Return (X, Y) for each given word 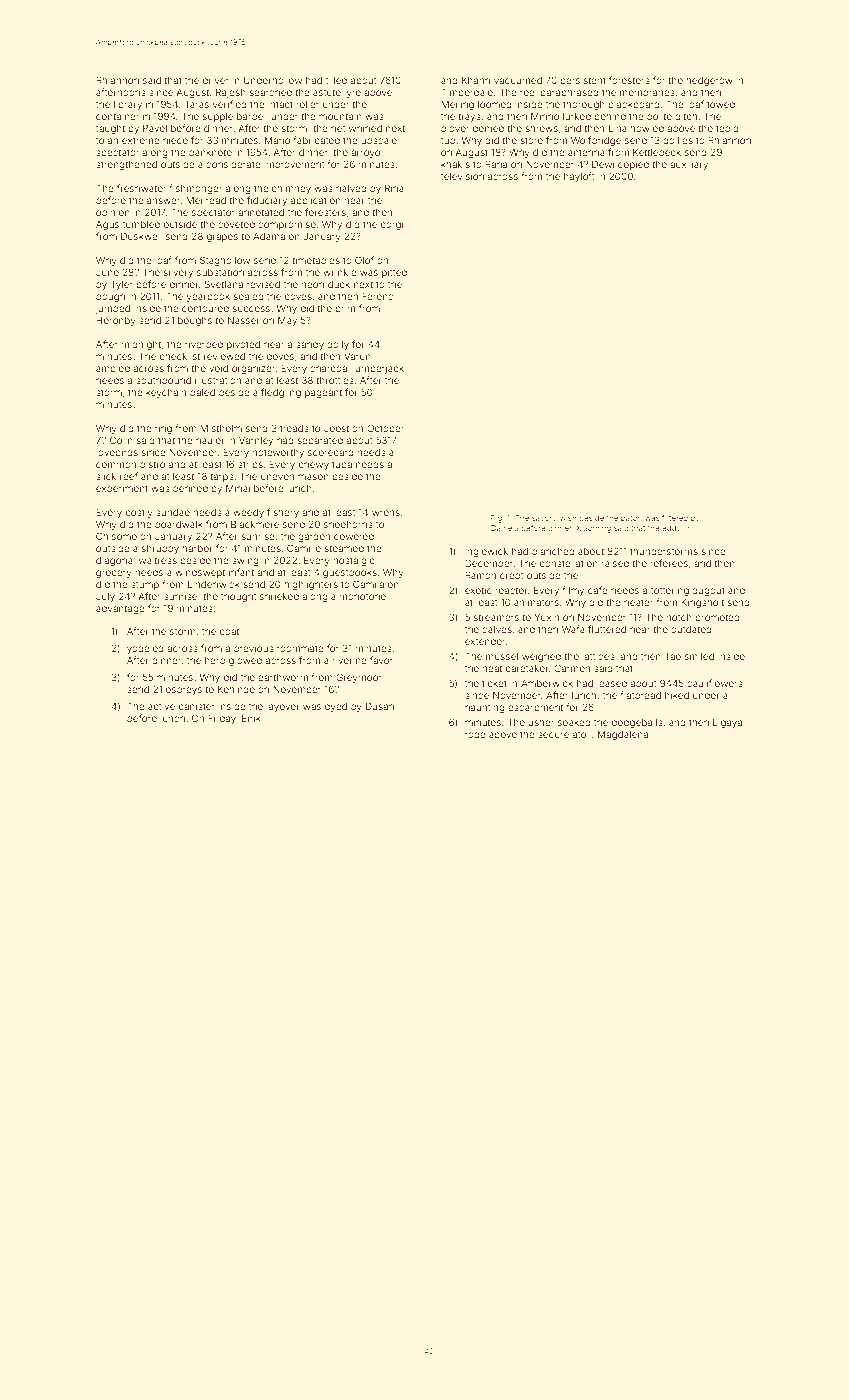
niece (175, 140)
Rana (496, 164)
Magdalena (623, 735)
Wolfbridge (596, 141)
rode (475, 734)
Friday (222, 719)
